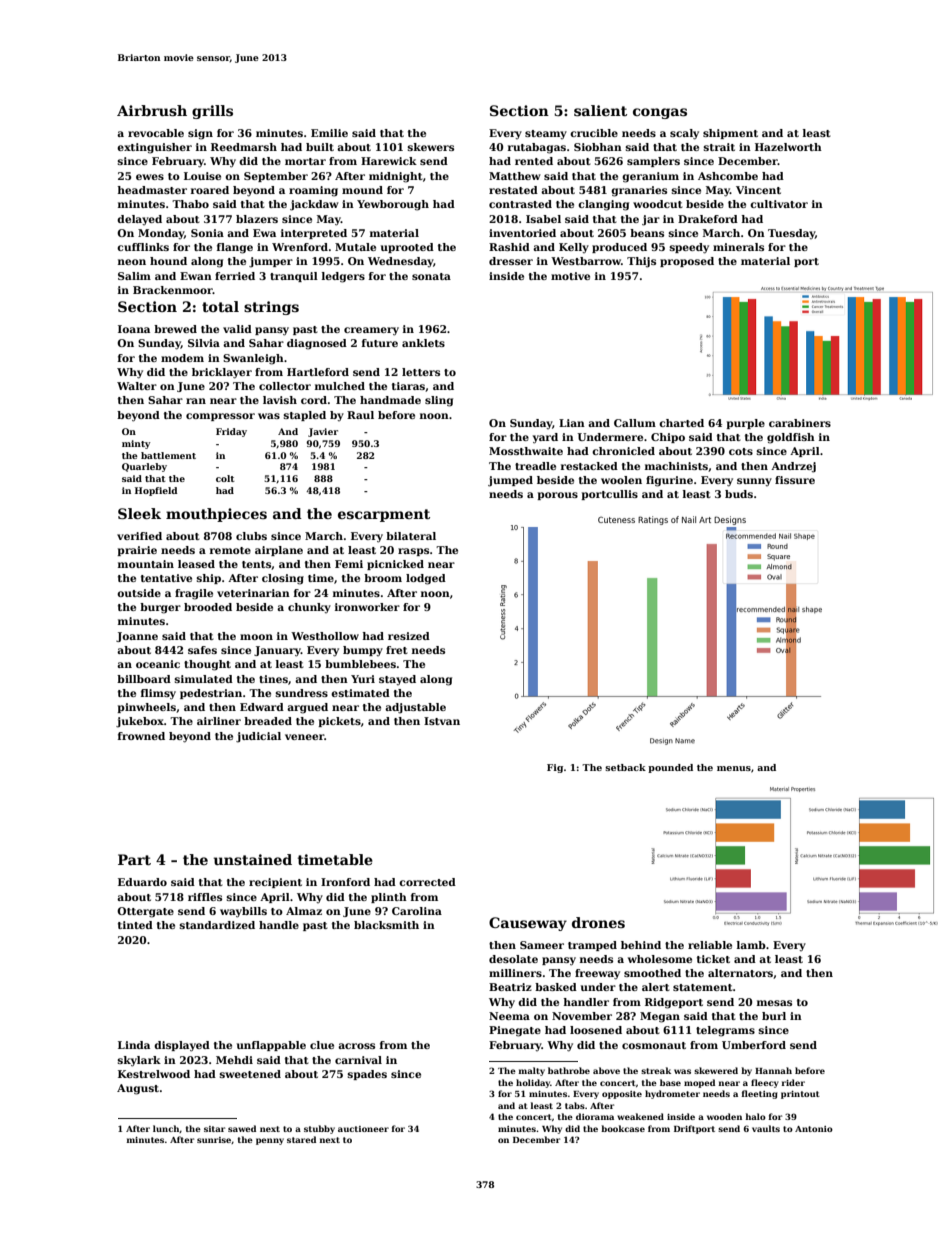 Image resolution: width=952 pixels, height=1233 pixels. Describe the element at coordinates (670, 768) in the screenshot. I see `pounded` at that location.
